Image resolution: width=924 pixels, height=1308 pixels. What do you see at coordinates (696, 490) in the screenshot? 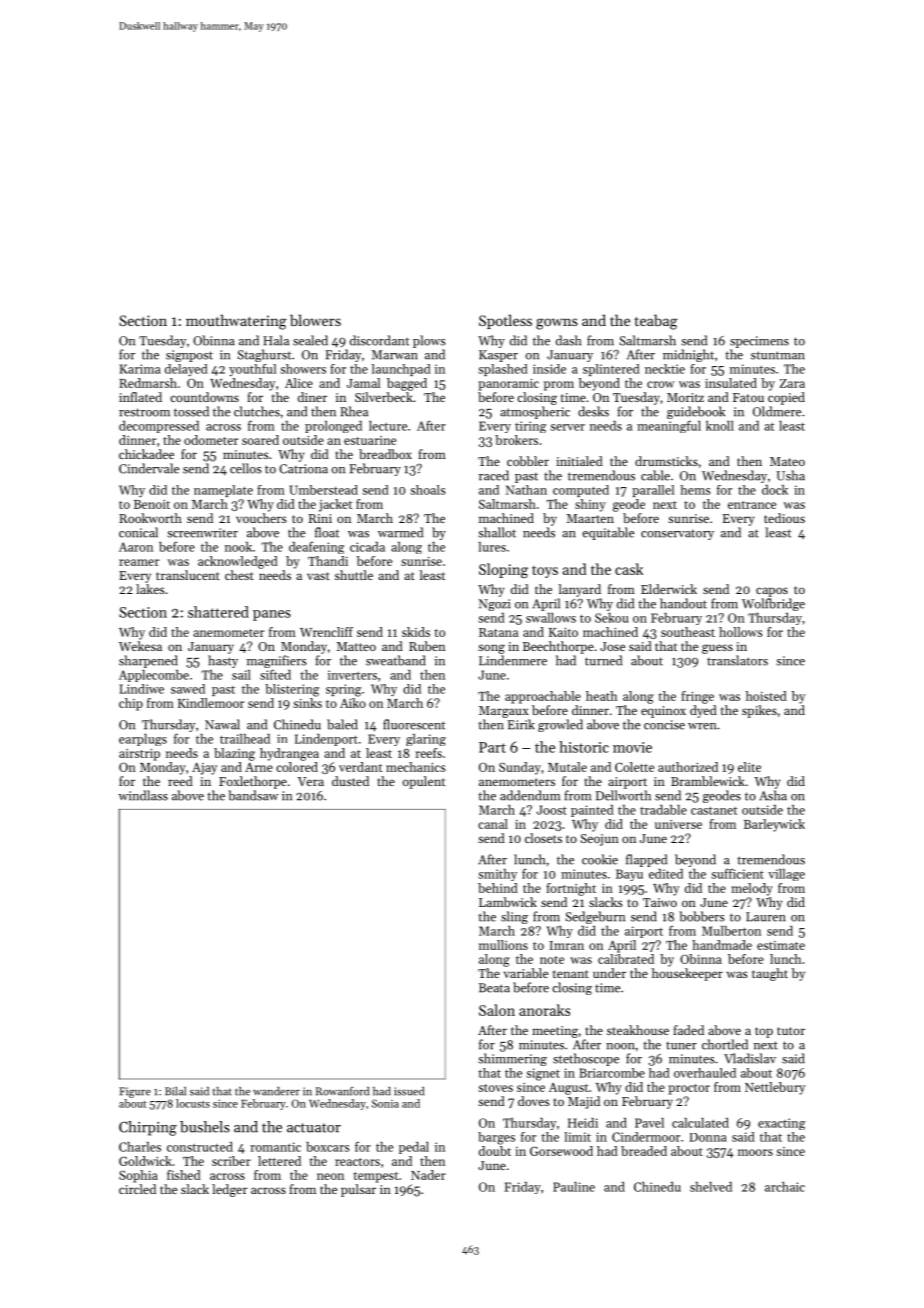
I see `hems` at bounding box center [696, 490].
